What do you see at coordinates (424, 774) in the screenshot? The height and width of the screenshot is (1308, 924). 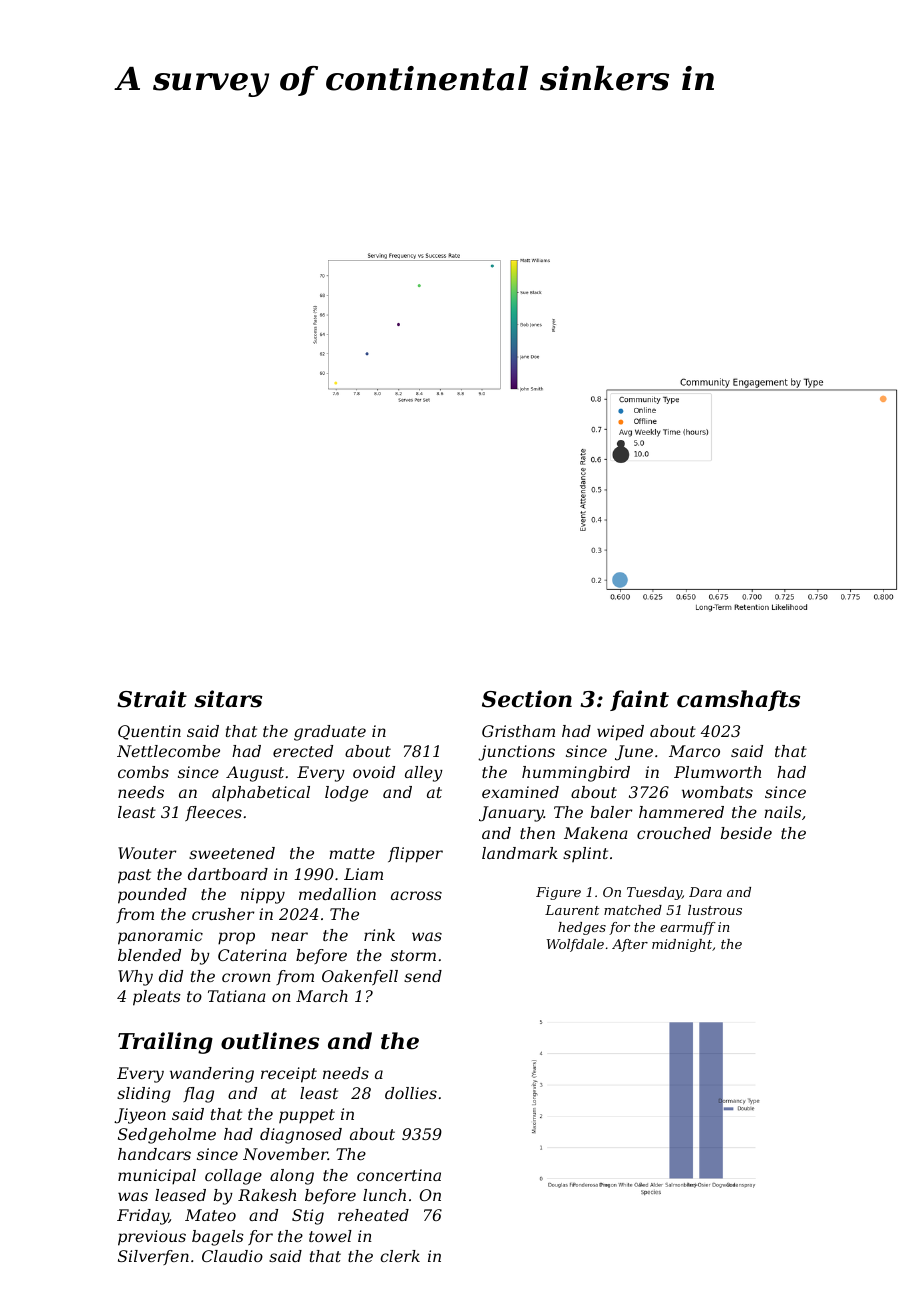 I see `alley` at bounding box center [424, 774].
